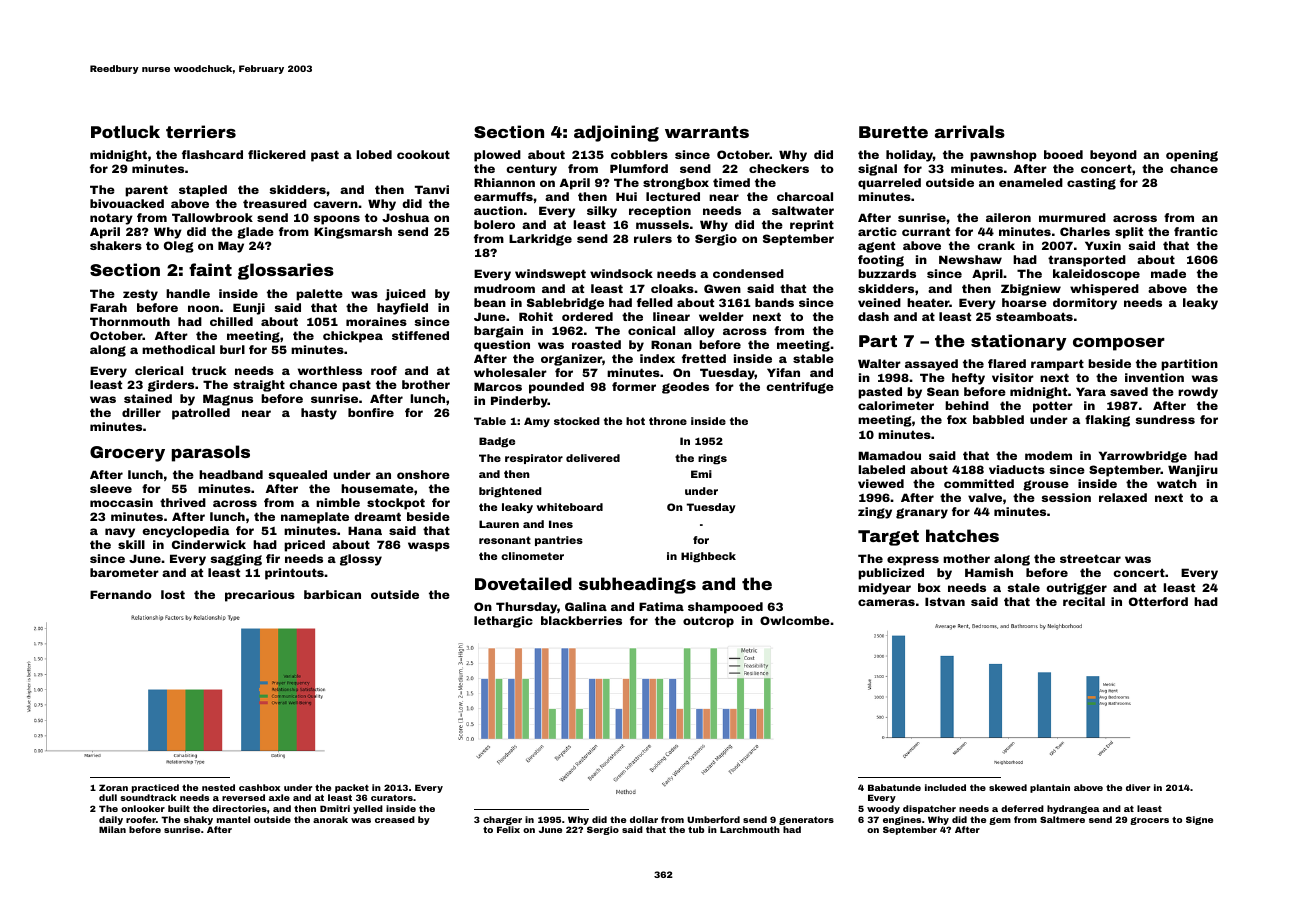 Image resolution: width=1308 pixels, height=924 pixels. What do you see at coordinates (593, 458) in the page?
I see `delivered` at bounding box center [593, 458].
